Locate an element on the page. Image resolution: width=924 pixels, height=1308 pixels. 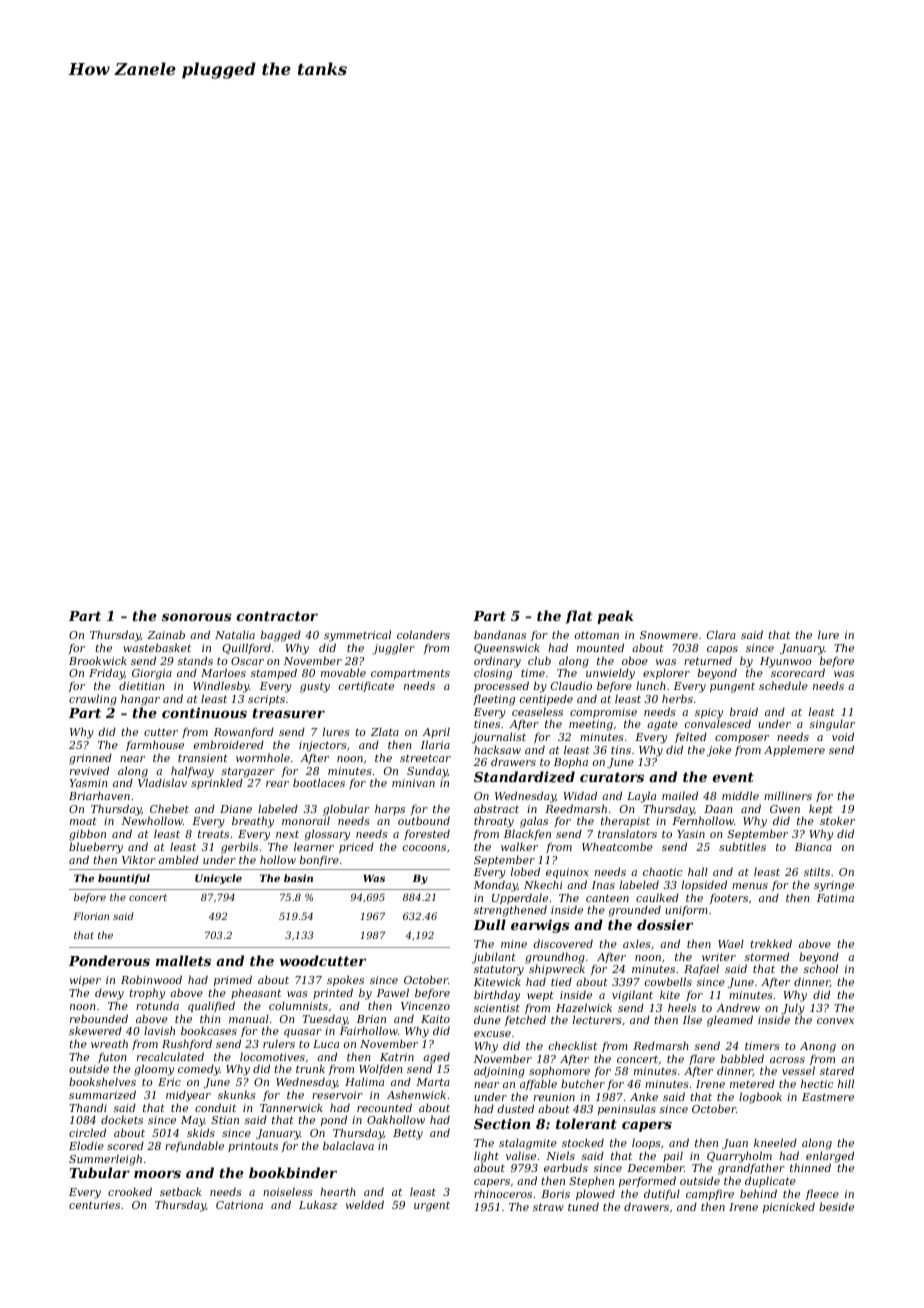
Viktor is located at coordinates (139, 859).
